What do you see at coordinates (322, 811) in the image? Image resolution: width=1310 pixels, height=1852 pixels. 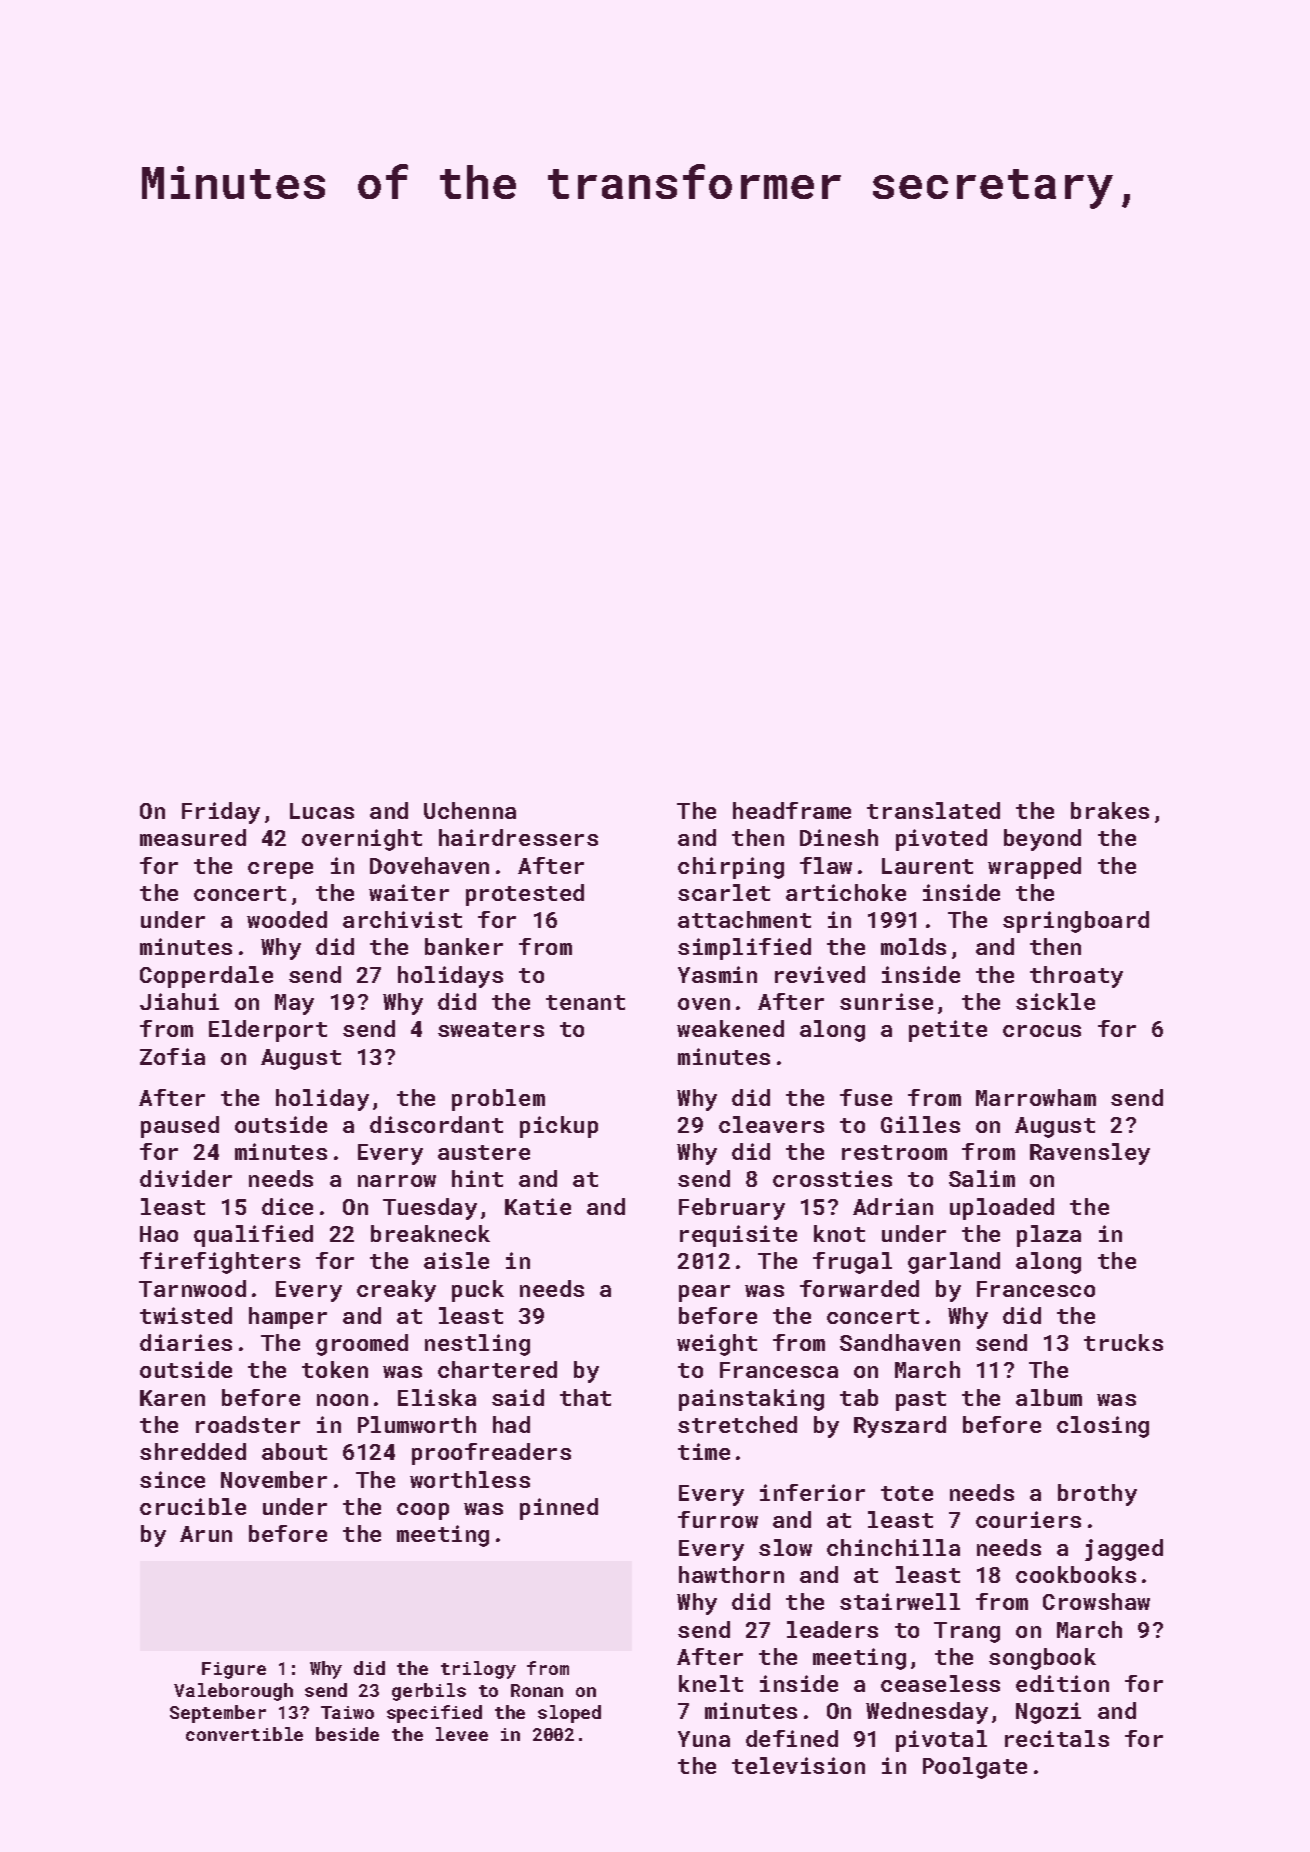 I see `Lucas` at bounding box center [322, 811].
